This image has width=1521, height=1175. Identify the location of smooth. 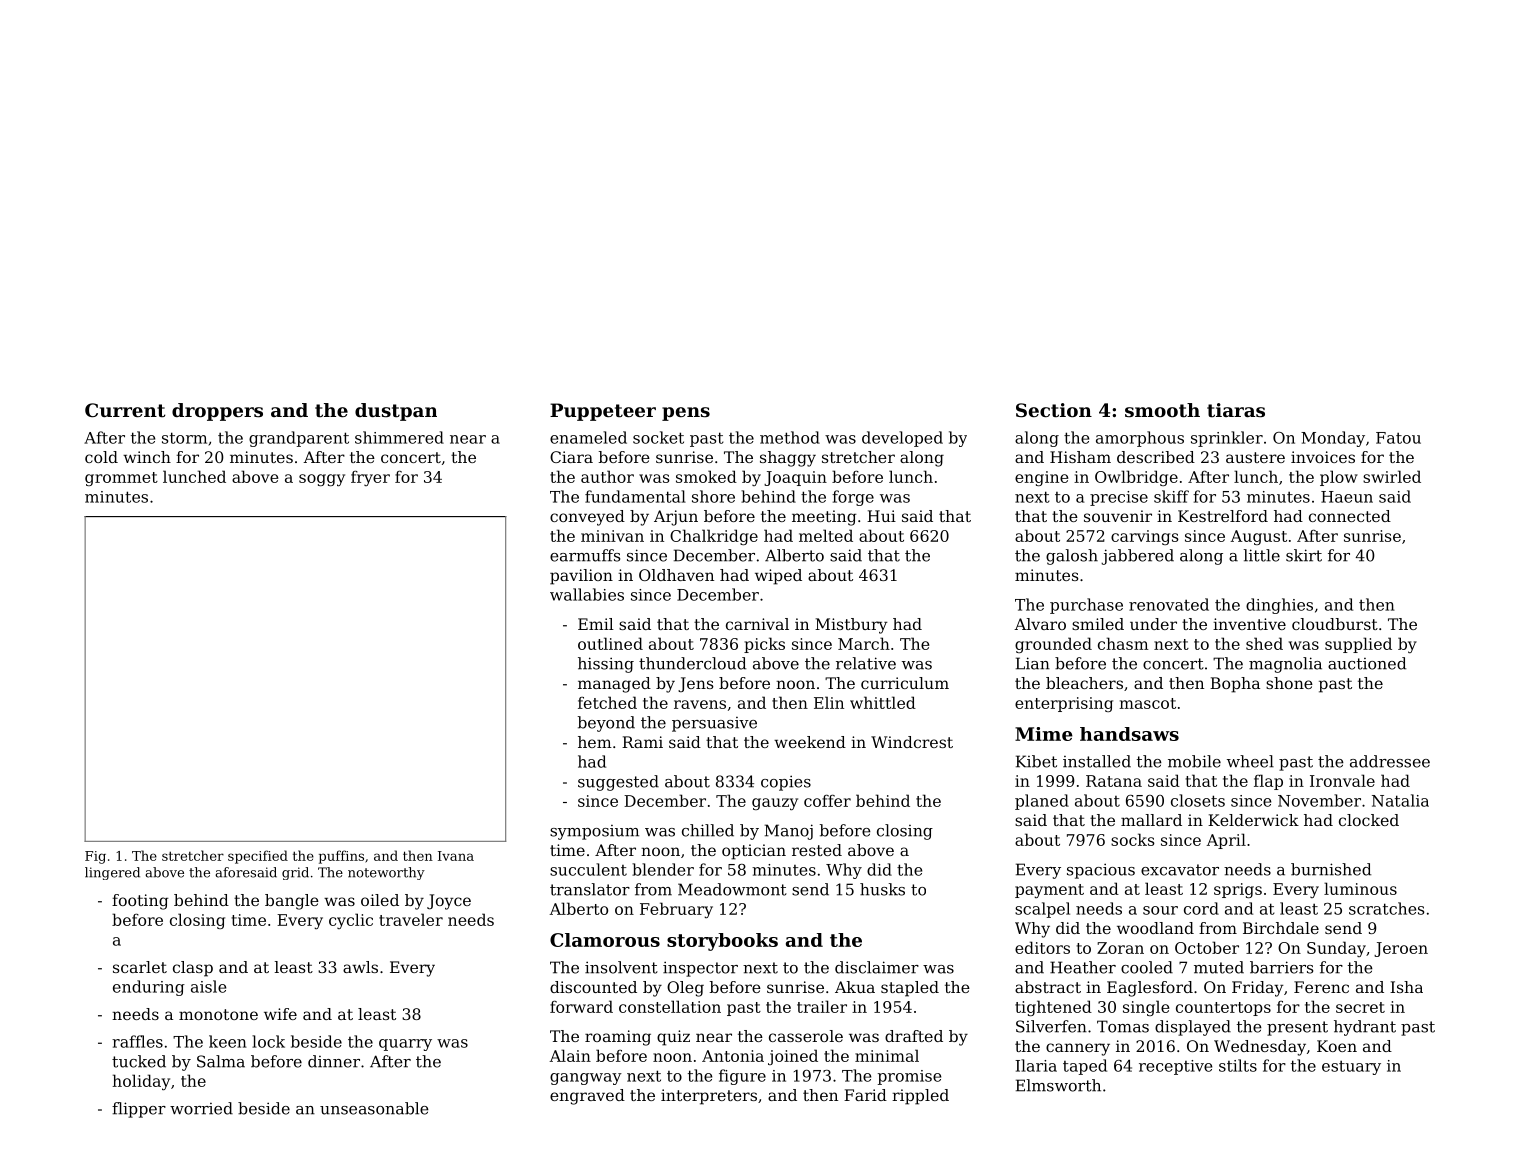
(1162, 410).
